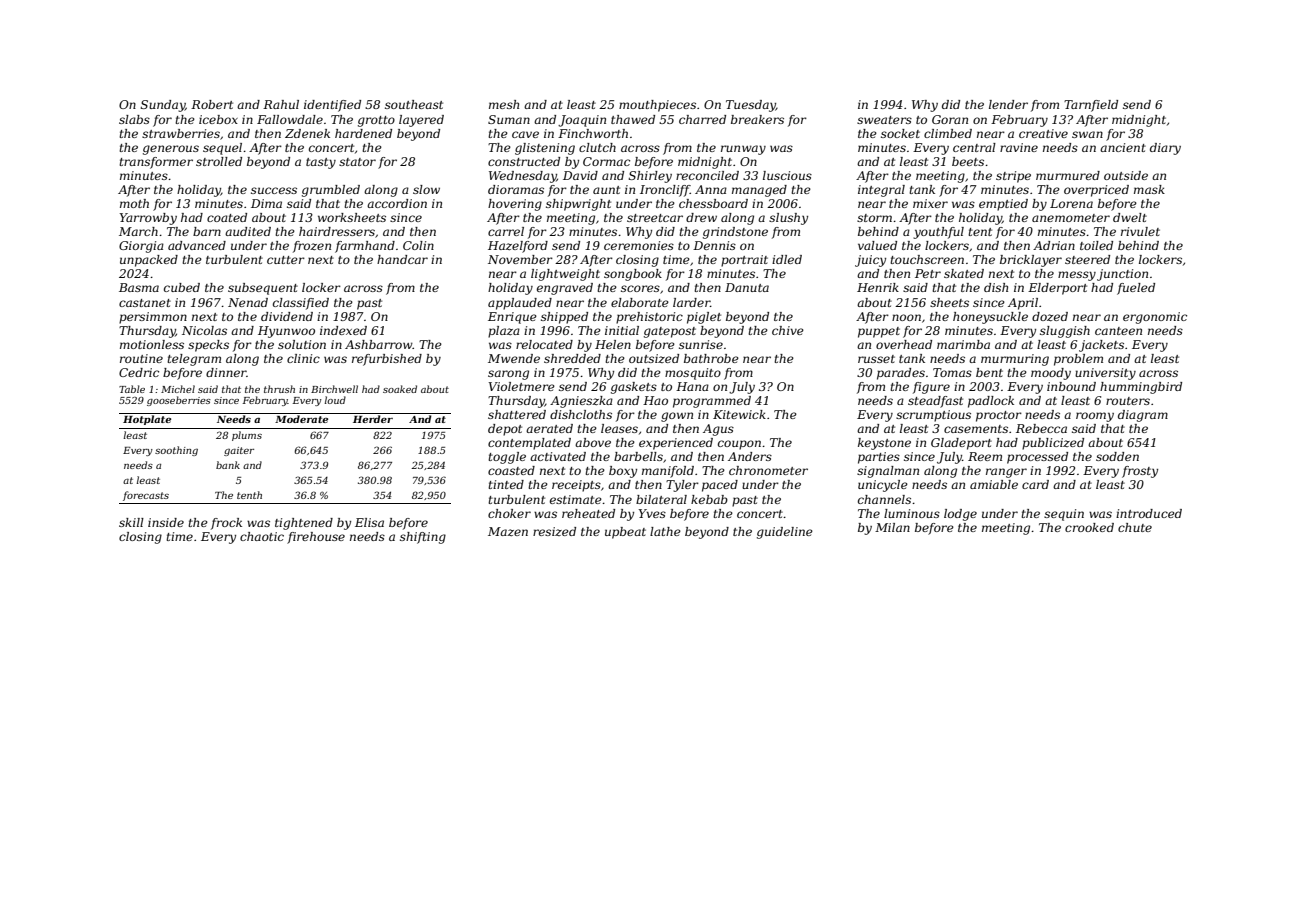  Describe the element at coordinates (226, 524) in the document. I see `frock` at that location.
